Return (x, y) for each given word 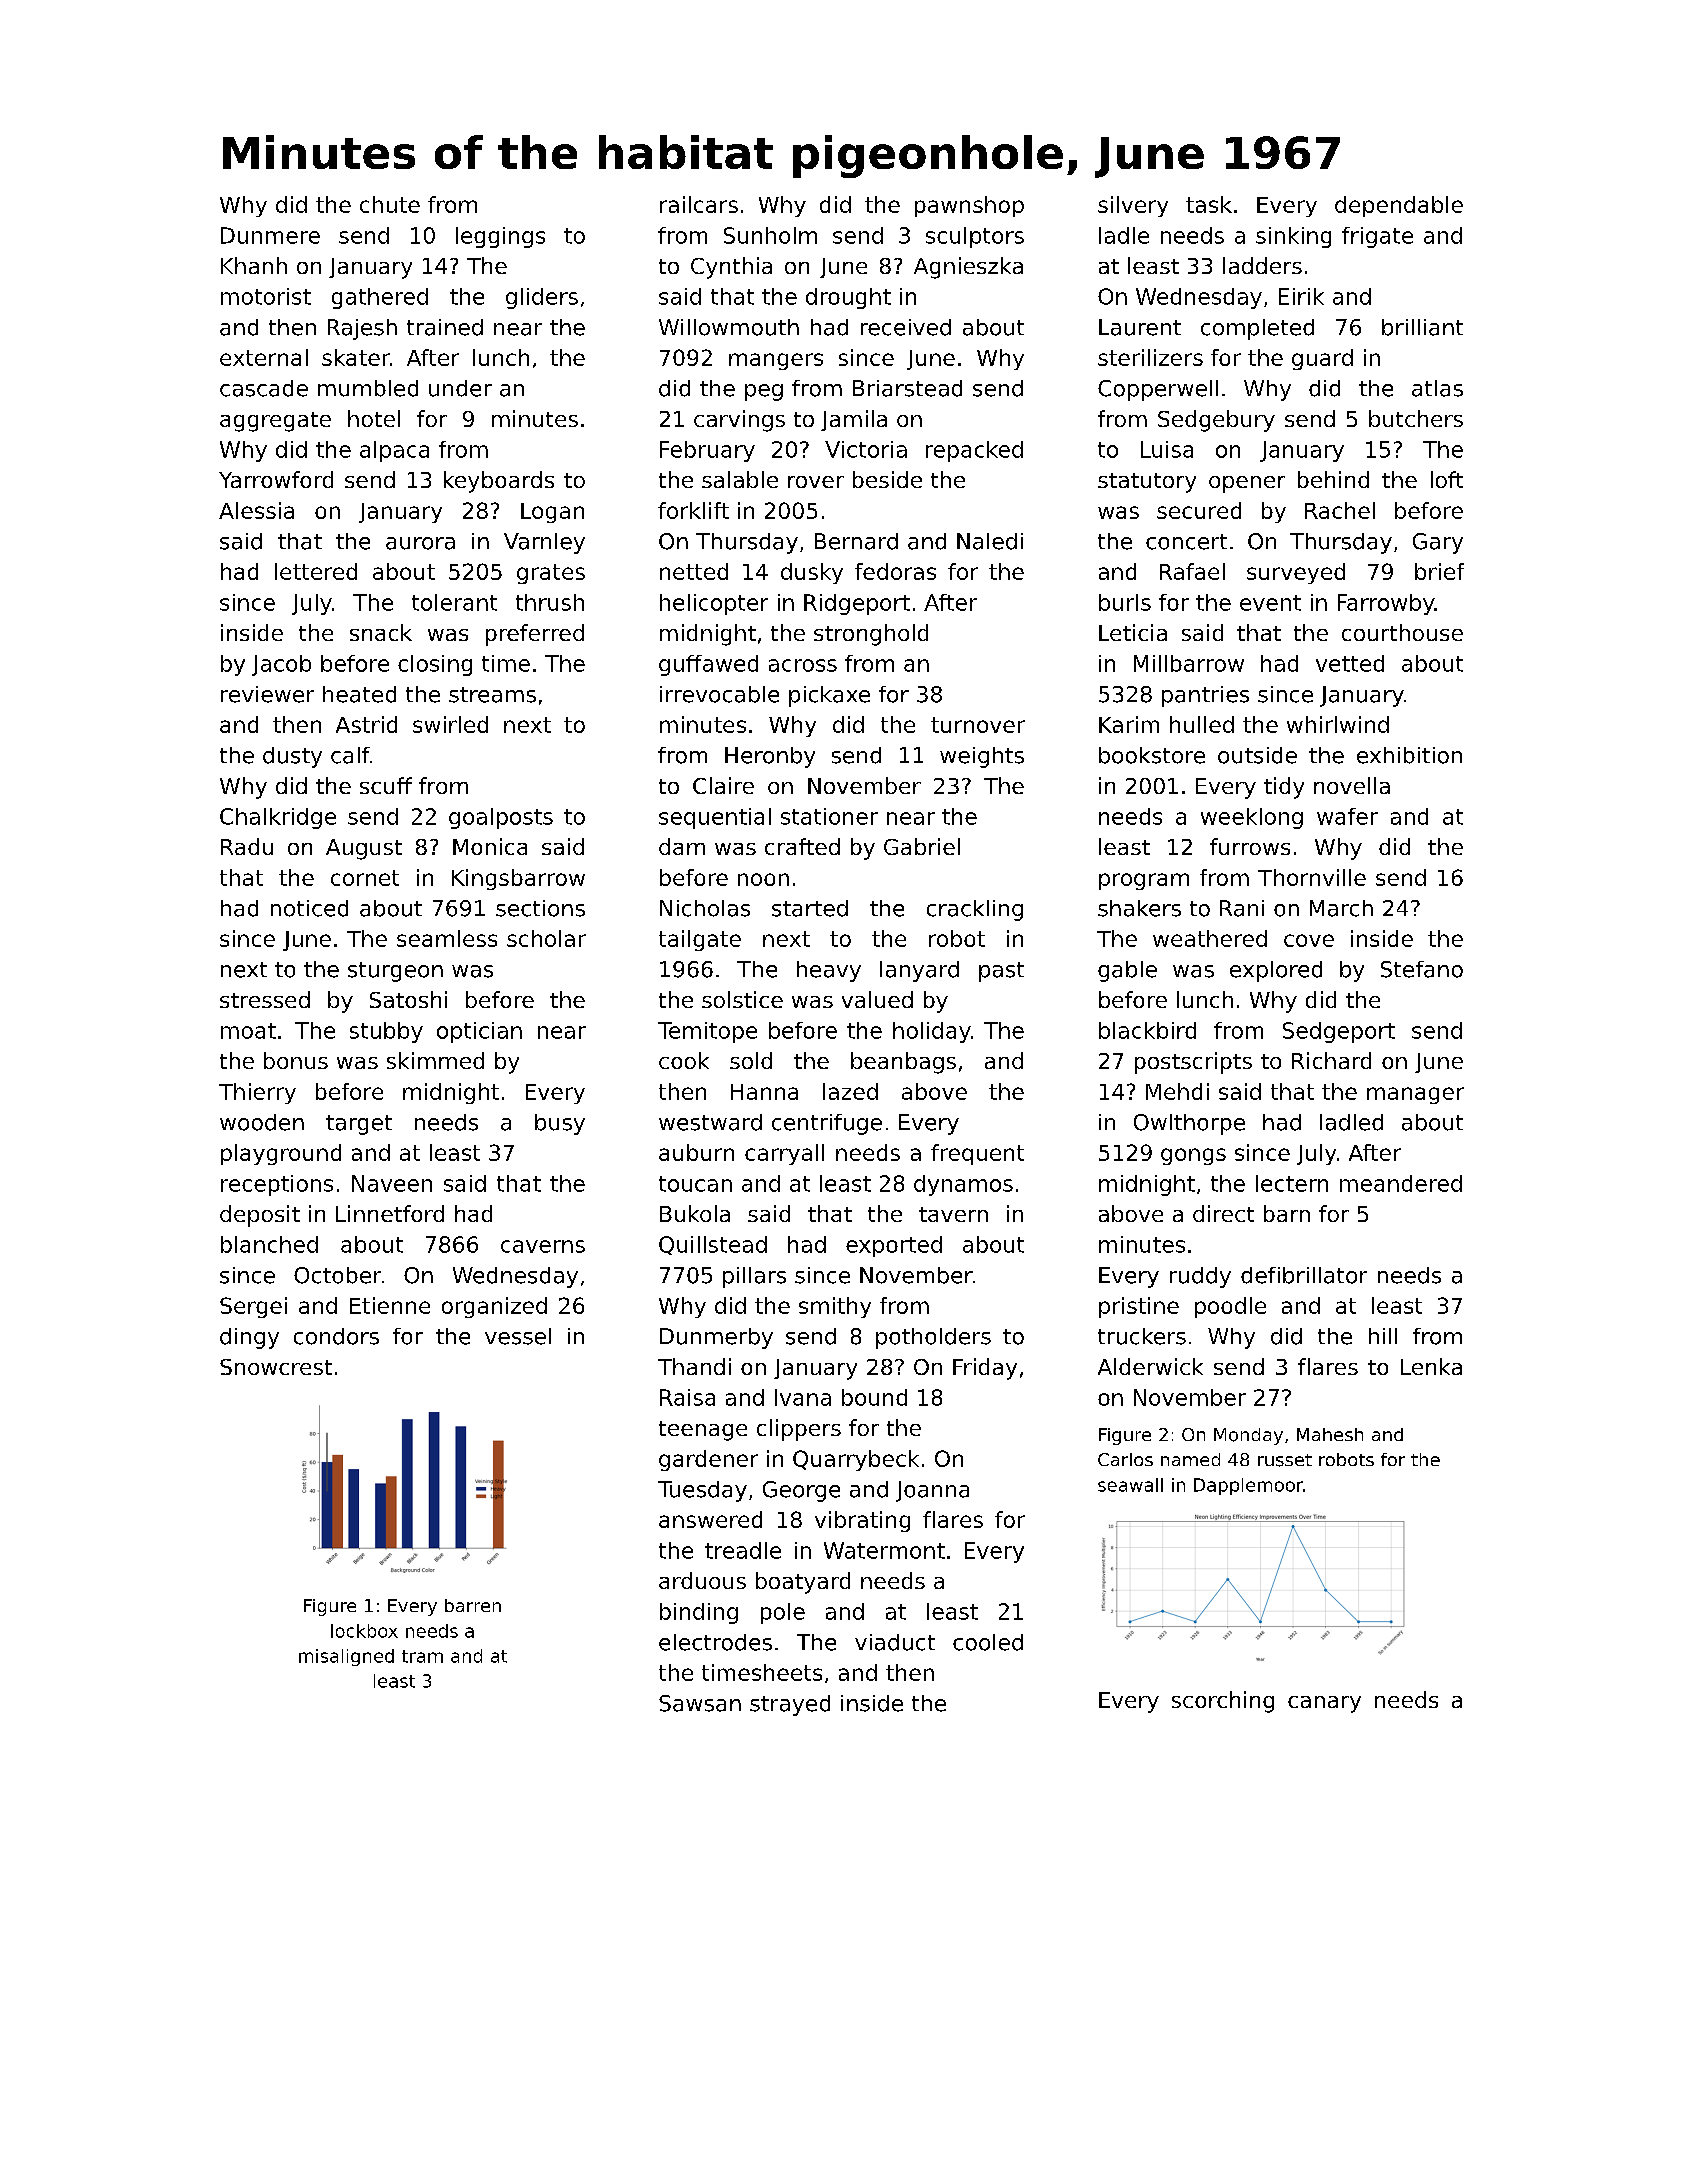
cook (684, 1060)
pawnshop (969, 206)
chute (390, 204)
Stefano (1422, 969)
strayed (790, 1705)
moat (248, 1031)
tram (422, 1656)
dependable (1399, 206)
